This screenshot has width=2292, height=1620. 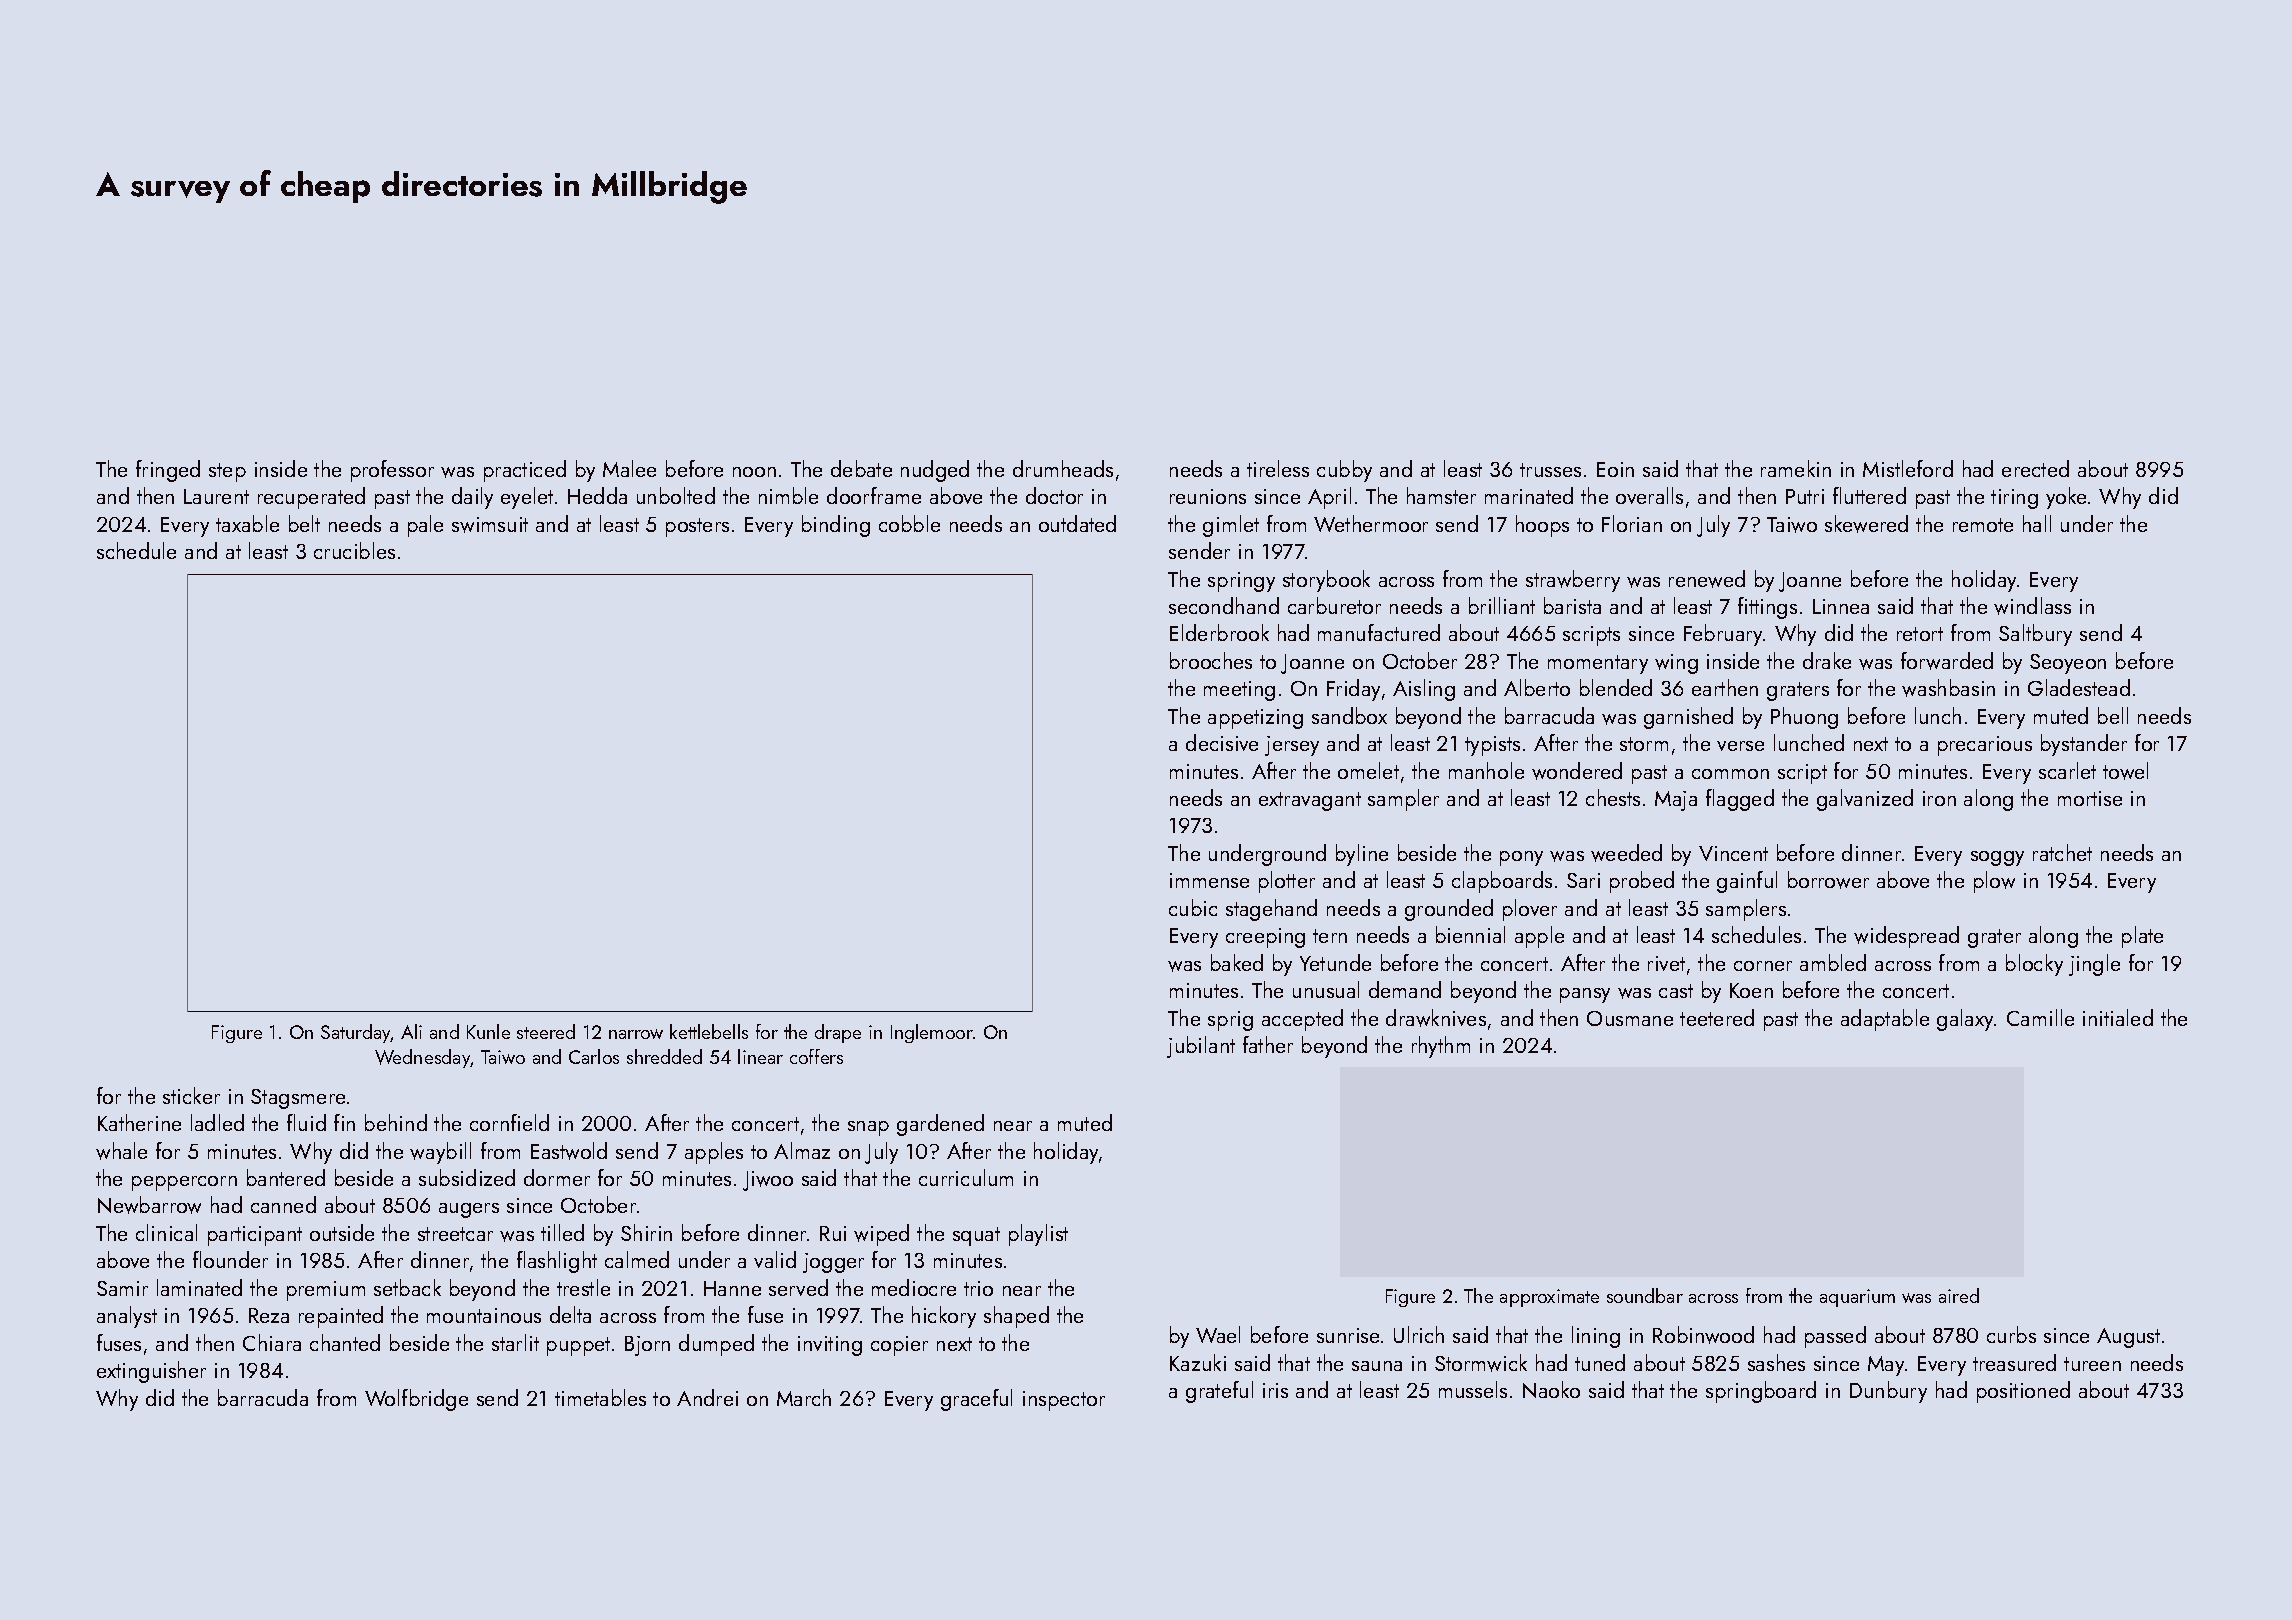 What do you see at coordinates (1278, 468) in the screenshot?
I see `tireless` at bounding box center [1278, 468].
